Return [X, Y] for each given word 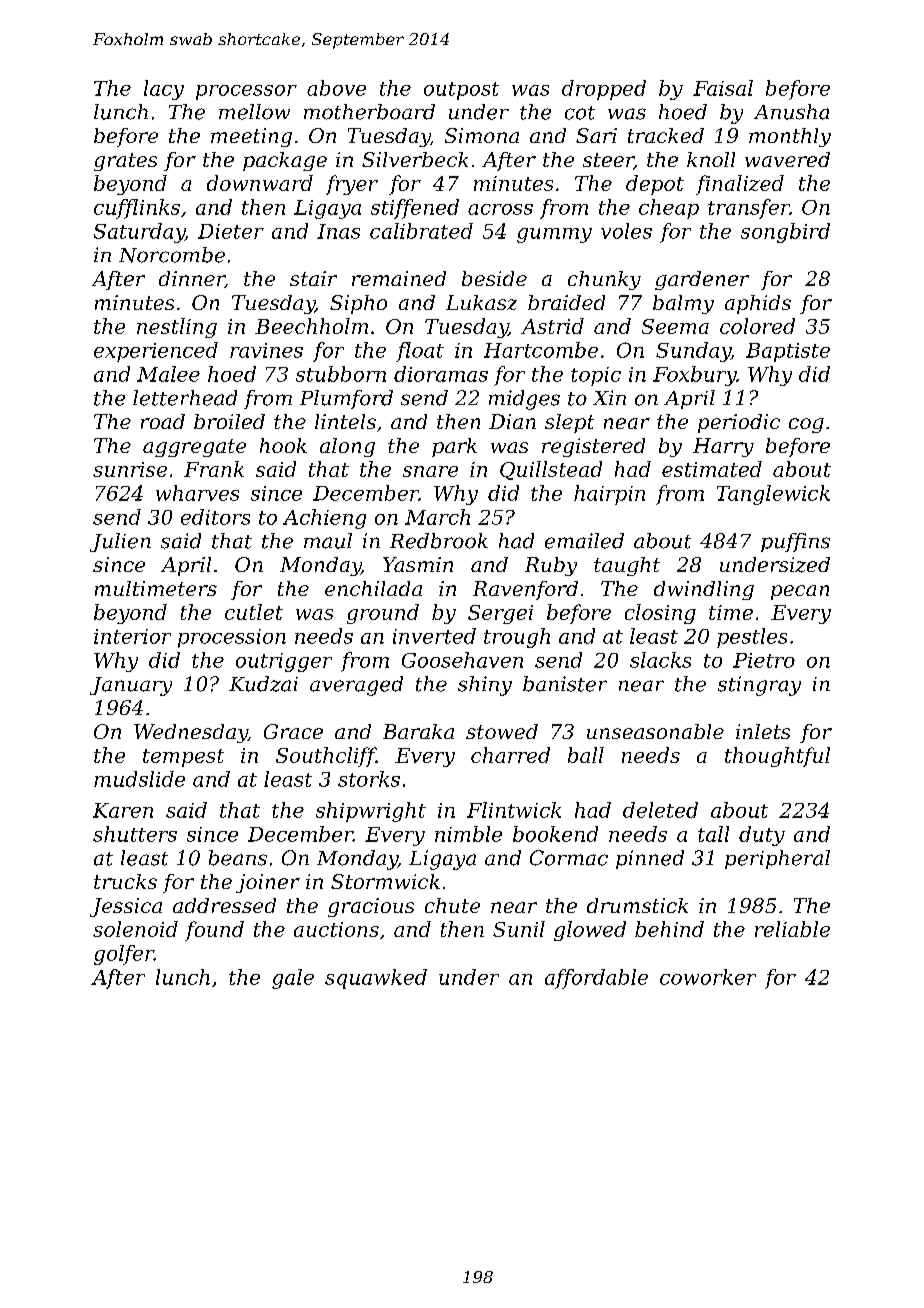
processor [246, 92]
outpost [461, 91]
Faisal [723, 88]
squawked [376, 979]
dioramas [441, 374]
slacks [660, 660]
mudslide [139, 779]
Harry [723, 447]
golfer [124, 955]
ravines [266, 350]
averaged [356, 686]
